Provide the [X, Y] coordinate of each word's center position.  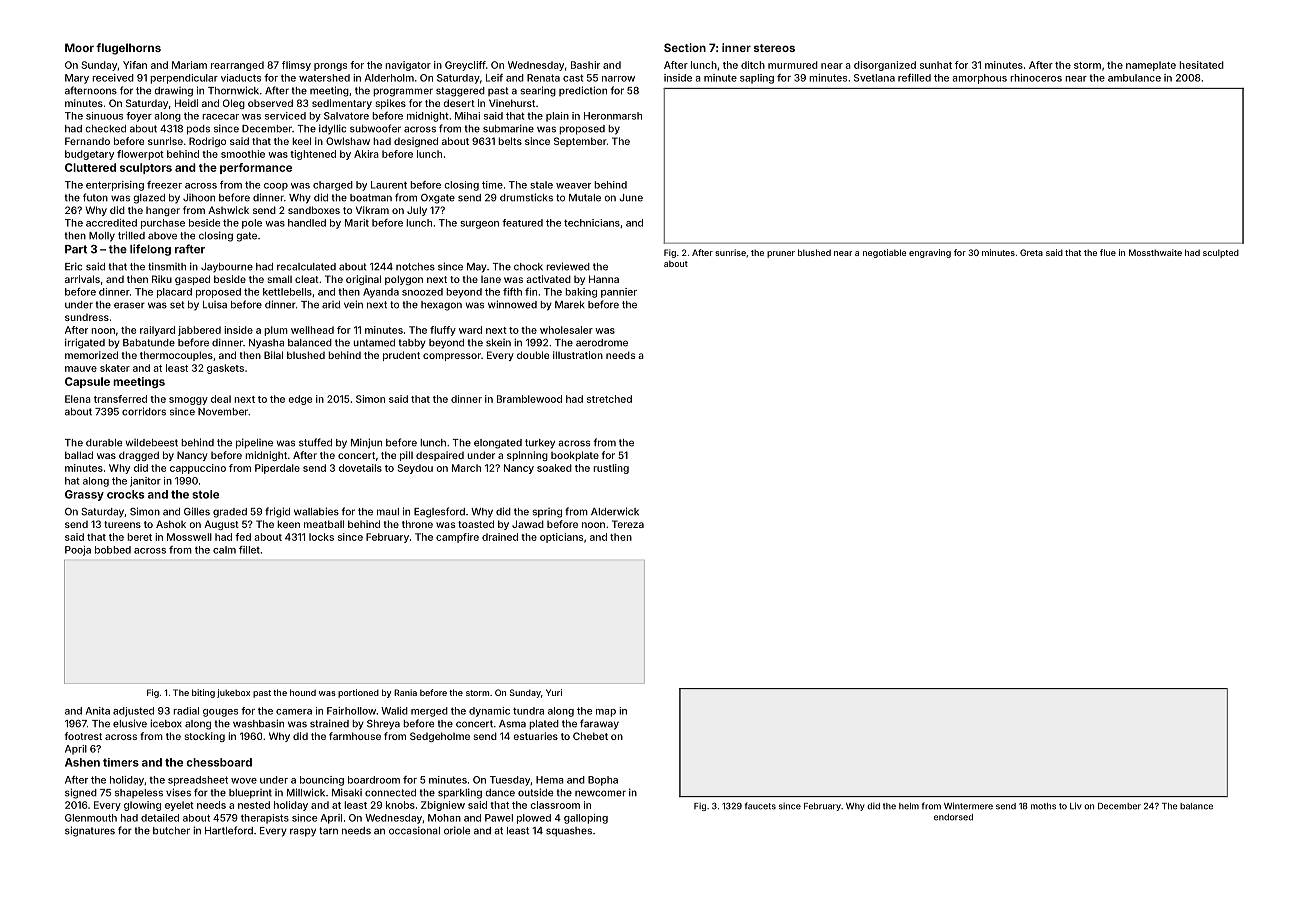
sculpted [1221, 253]
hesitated [1201, 65]
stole [205, 494]
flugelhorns [128, 49]
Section [685, 47]
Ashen [82, 762]
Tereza [628, 524]
